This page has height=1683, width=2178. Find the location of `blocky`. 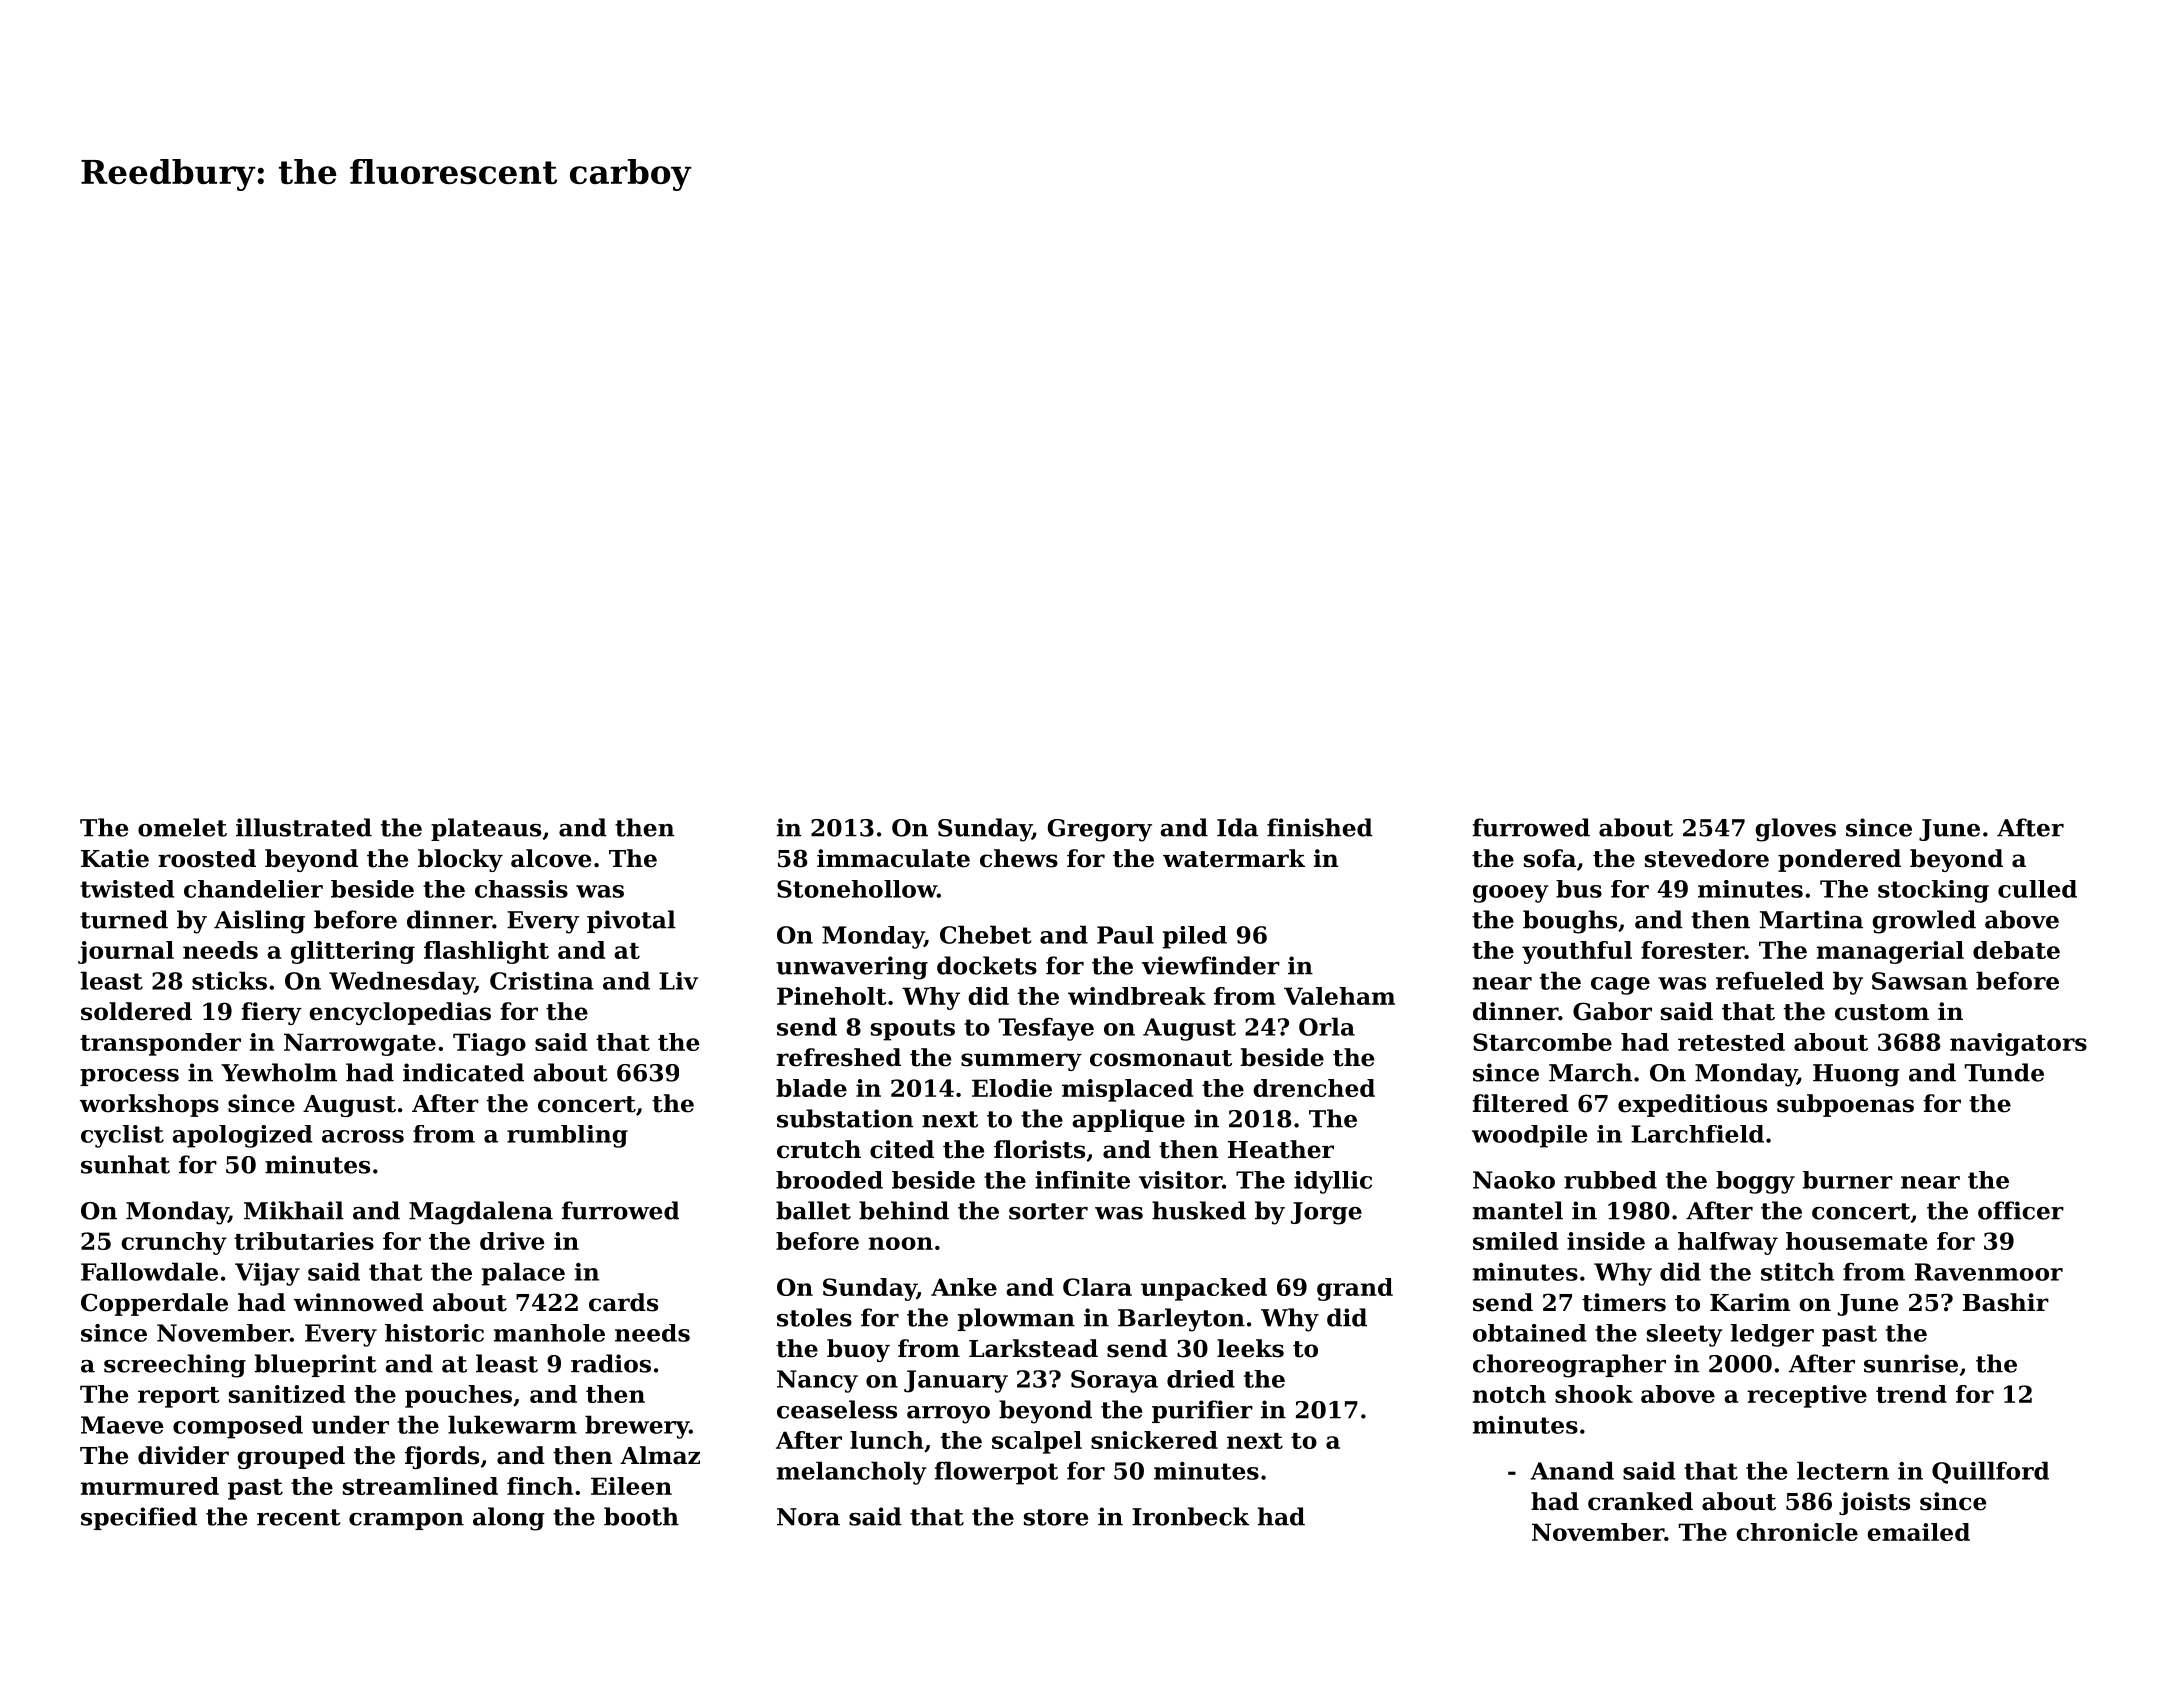

blocky is located at coordinates (460, 860).
